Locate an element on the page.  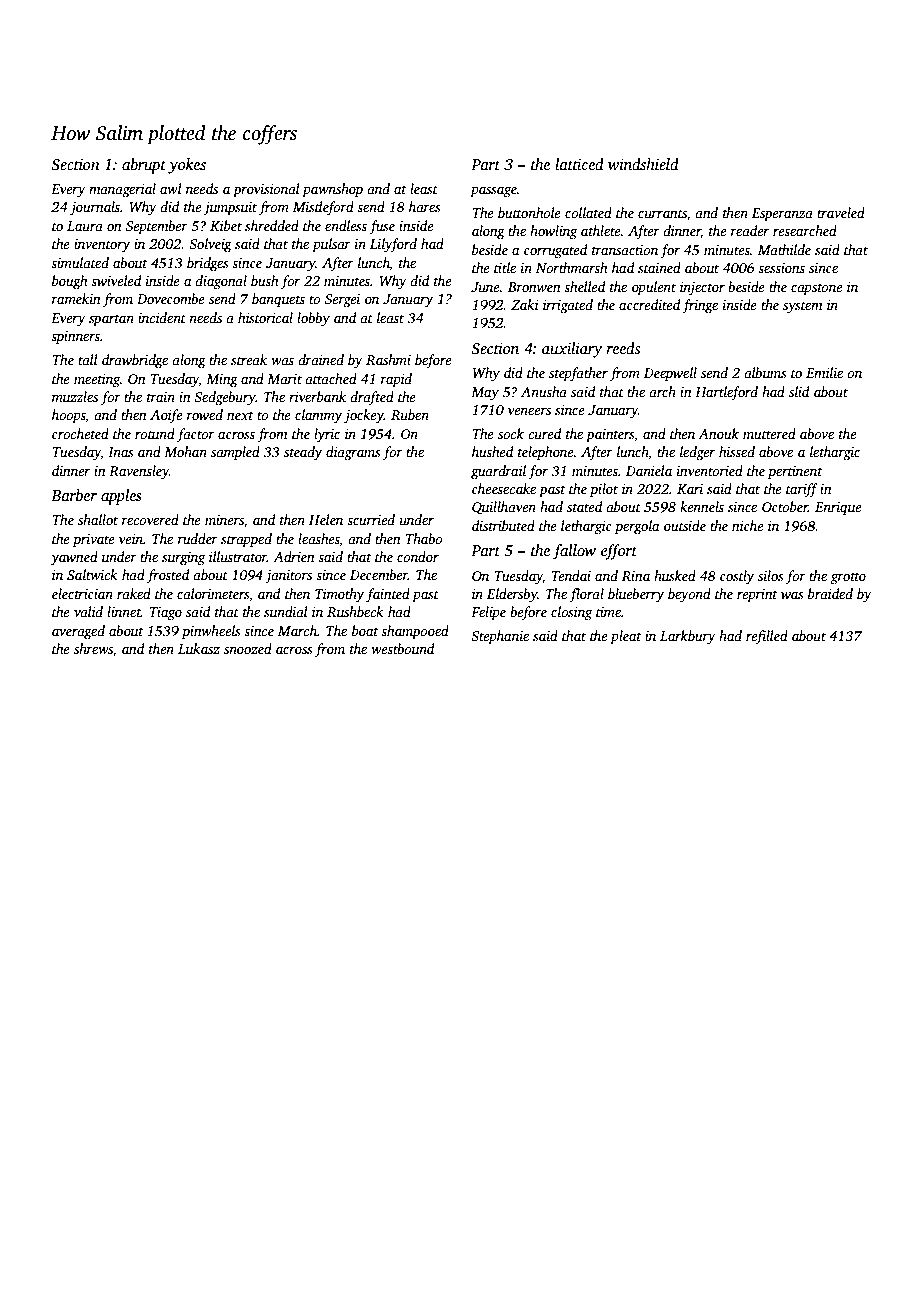
Ruben is located at coordinates (410, 414).
